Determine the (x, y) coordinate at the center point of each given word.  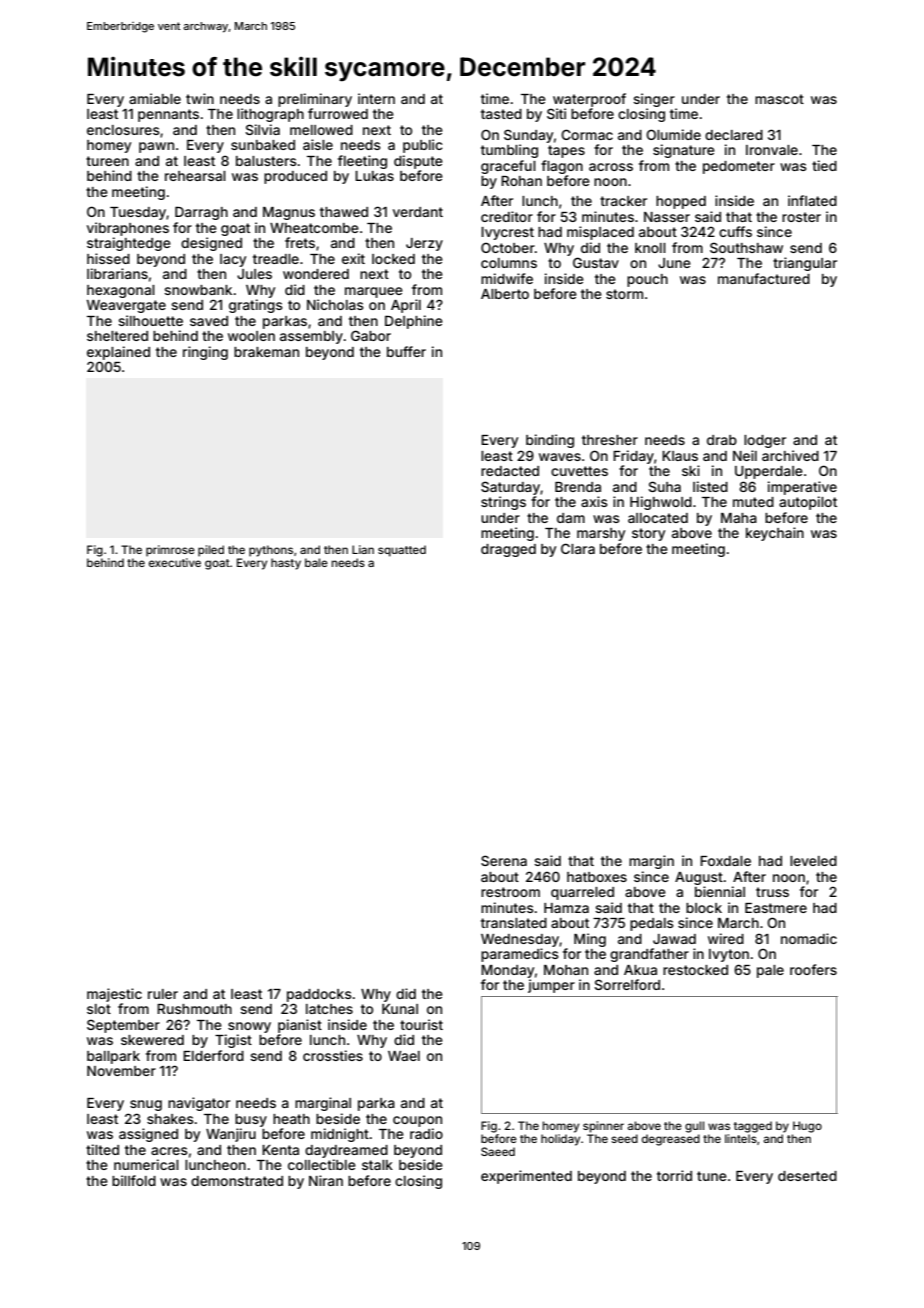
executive (175, 562)
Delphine (414, 322)
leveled (813, 861)
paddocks (319, 995)
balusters (266, 161)
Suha (664, 486)
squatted (402, 551)
